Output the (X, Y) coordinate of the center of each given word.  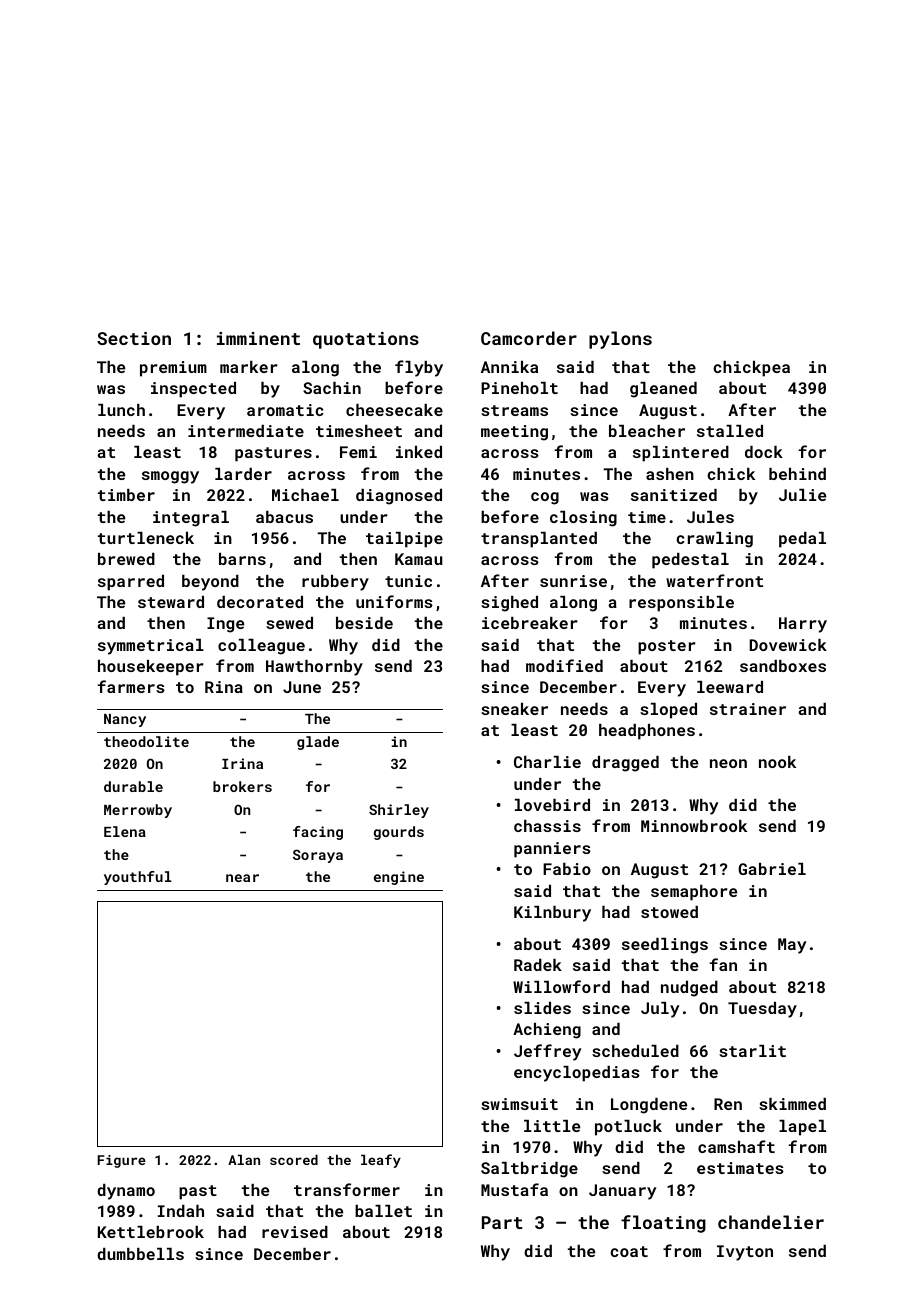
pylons (620, 340)
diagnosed (399, 497)
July (660, 1010)
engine (399, 878)
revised (295, 1232)
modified (564, 665)
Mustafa (514, 1189)
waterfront (714, 580)
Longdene (649, 1106)
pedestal (690, 561)
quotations (366, 340)
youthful (138, 878)
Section (134, 338)
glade (318, 743)
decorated (260, 602)
